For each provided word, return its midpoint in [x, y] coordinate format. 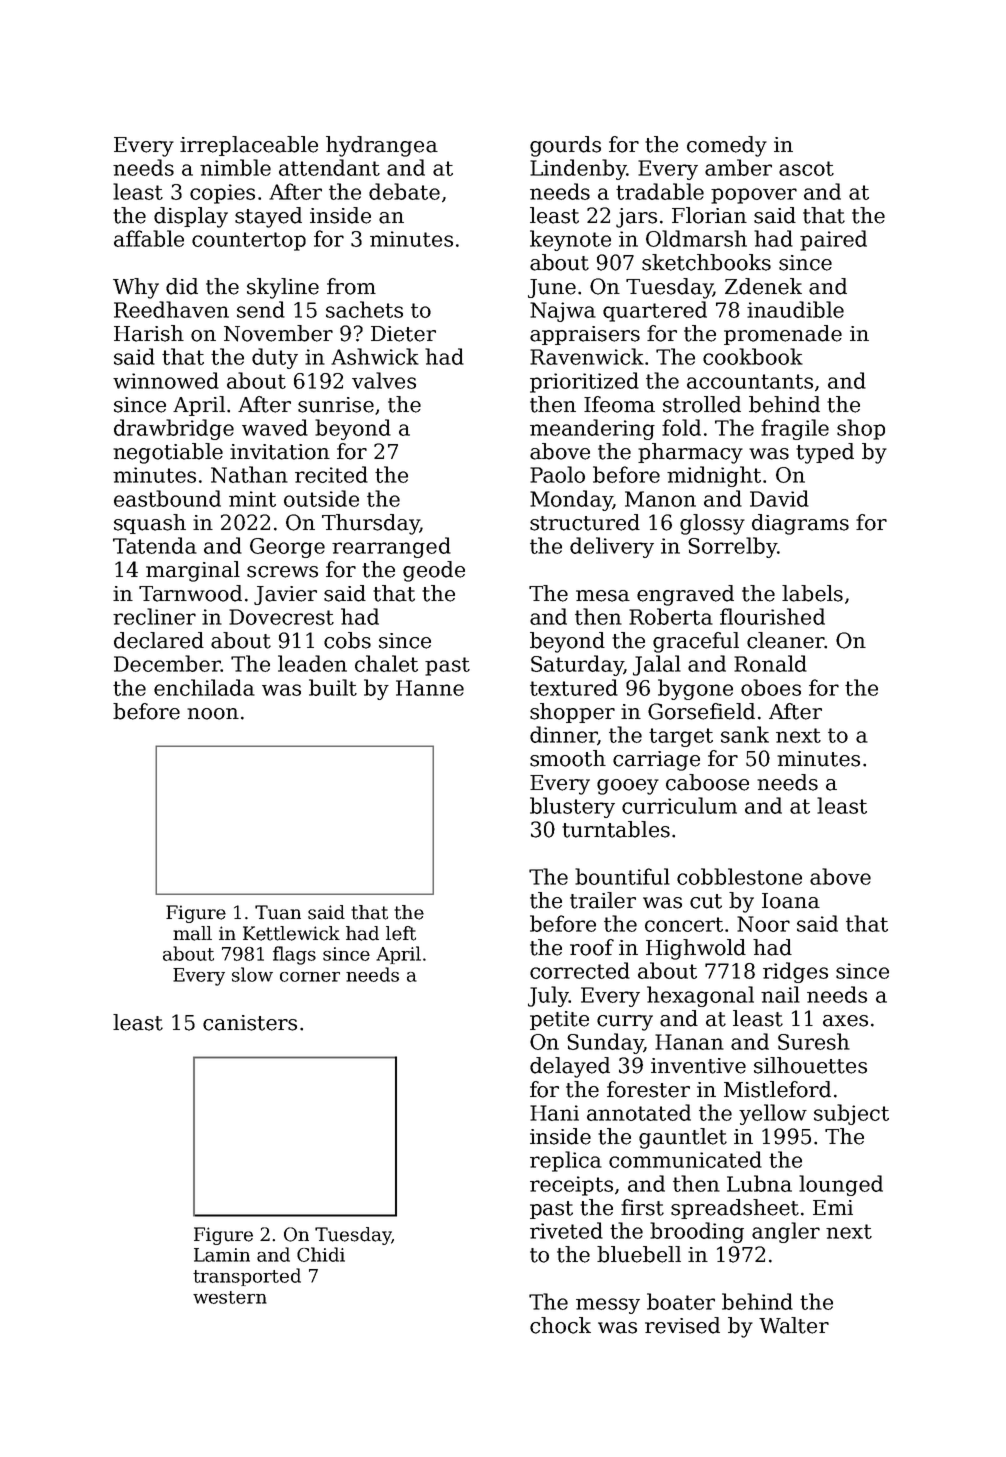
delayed [570, 1067]
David [779, 498]
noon [213, 714]
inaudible [795, 309]
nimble [235, 167]
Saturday [577, 665]
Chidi [321, 1254]
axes [845, 1021]
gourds [565, 146]
